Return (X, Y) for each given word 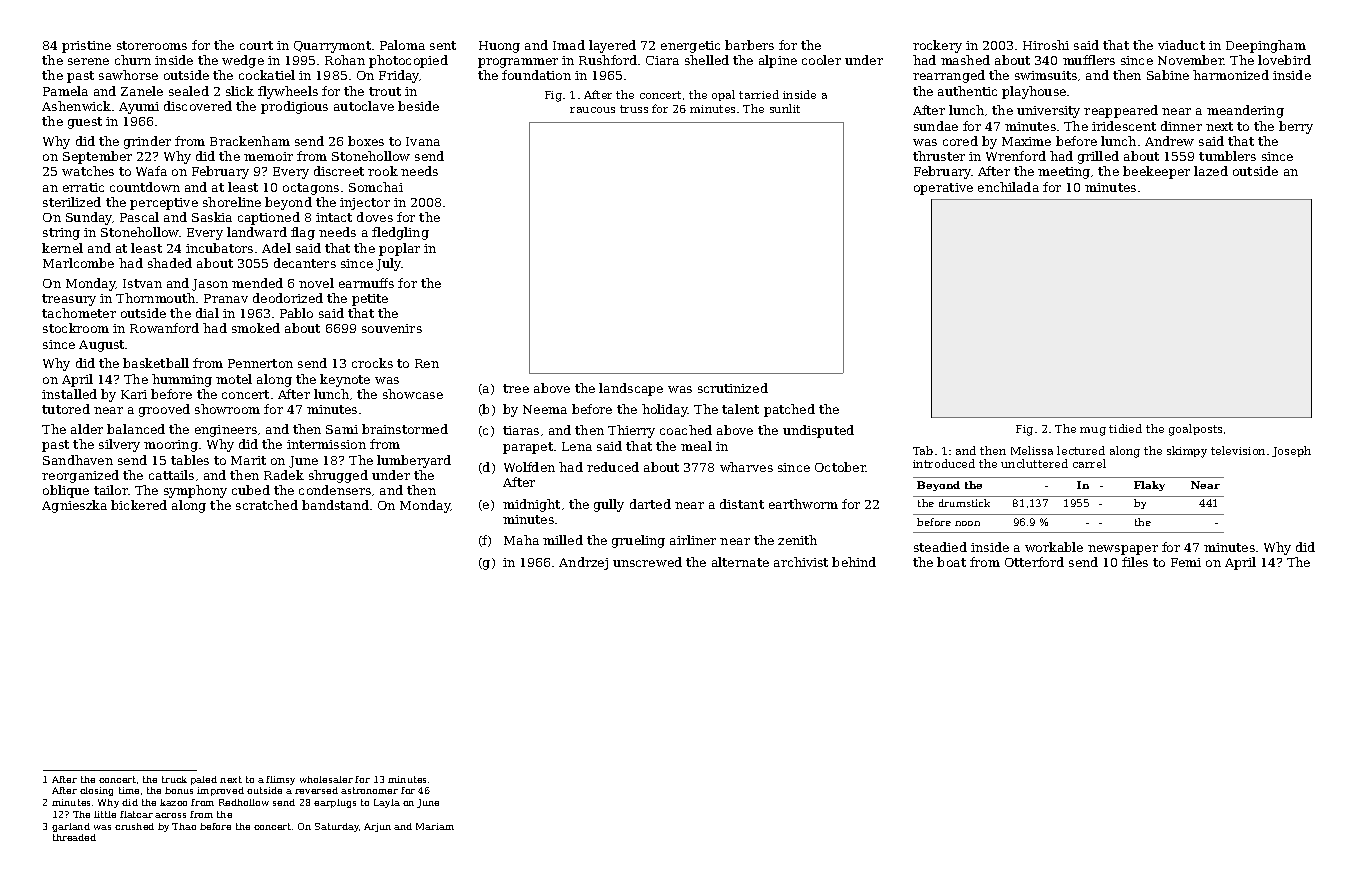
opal (723, 95)
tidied (1125, 428)
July (389, 264)
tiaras (521, 430)
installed (69, 394)
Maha (521, 540)
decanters (305, 263)
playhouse (1034, 92)
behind (854, 562)
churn (133, 60)
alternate (740, 562)
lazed (1211, 171)
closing (96, 791)
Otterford (1034, 562)
